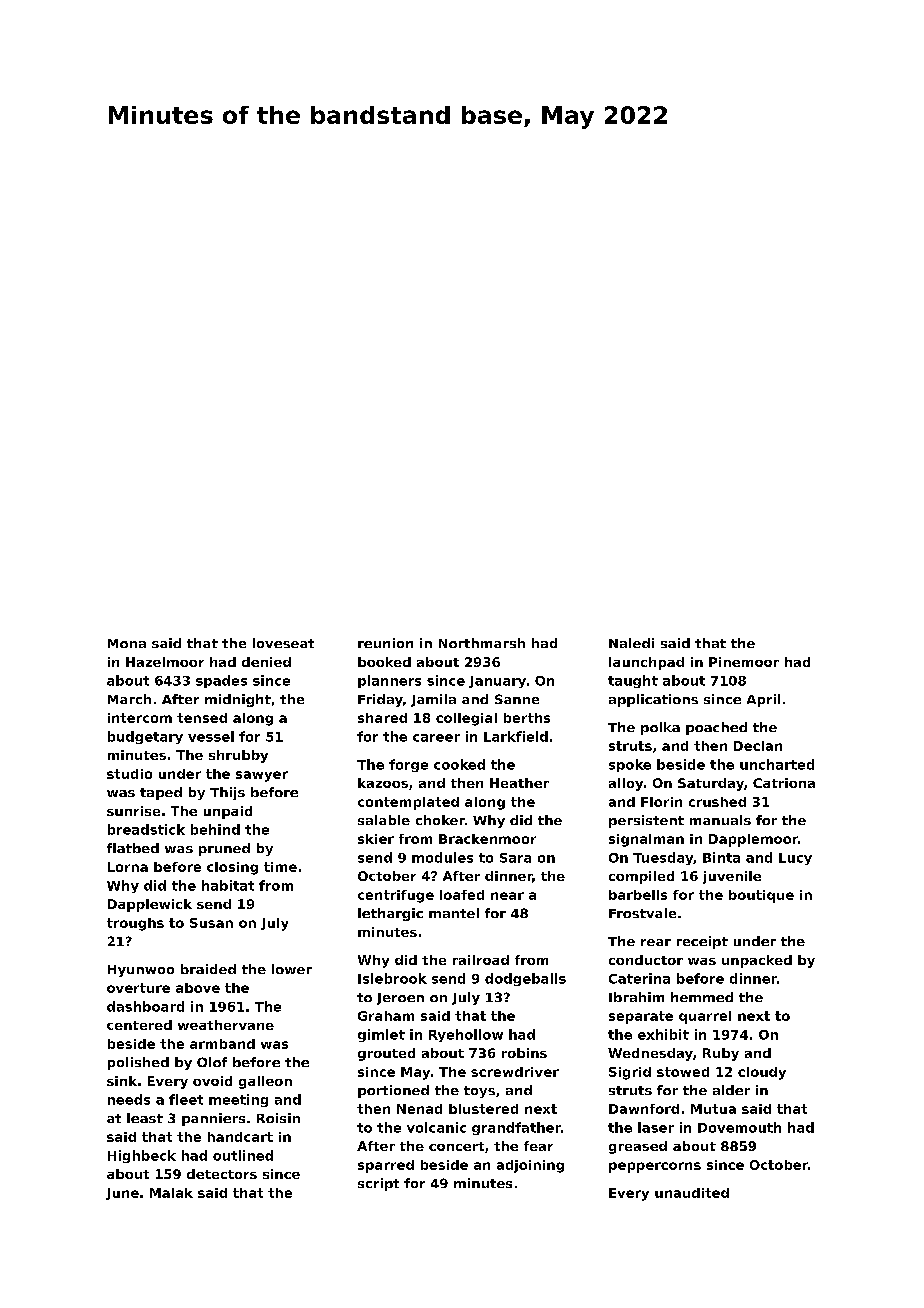 The width and height of the screenshot is (924, 1308). I want to click on portioned, so click(393, 1091).
